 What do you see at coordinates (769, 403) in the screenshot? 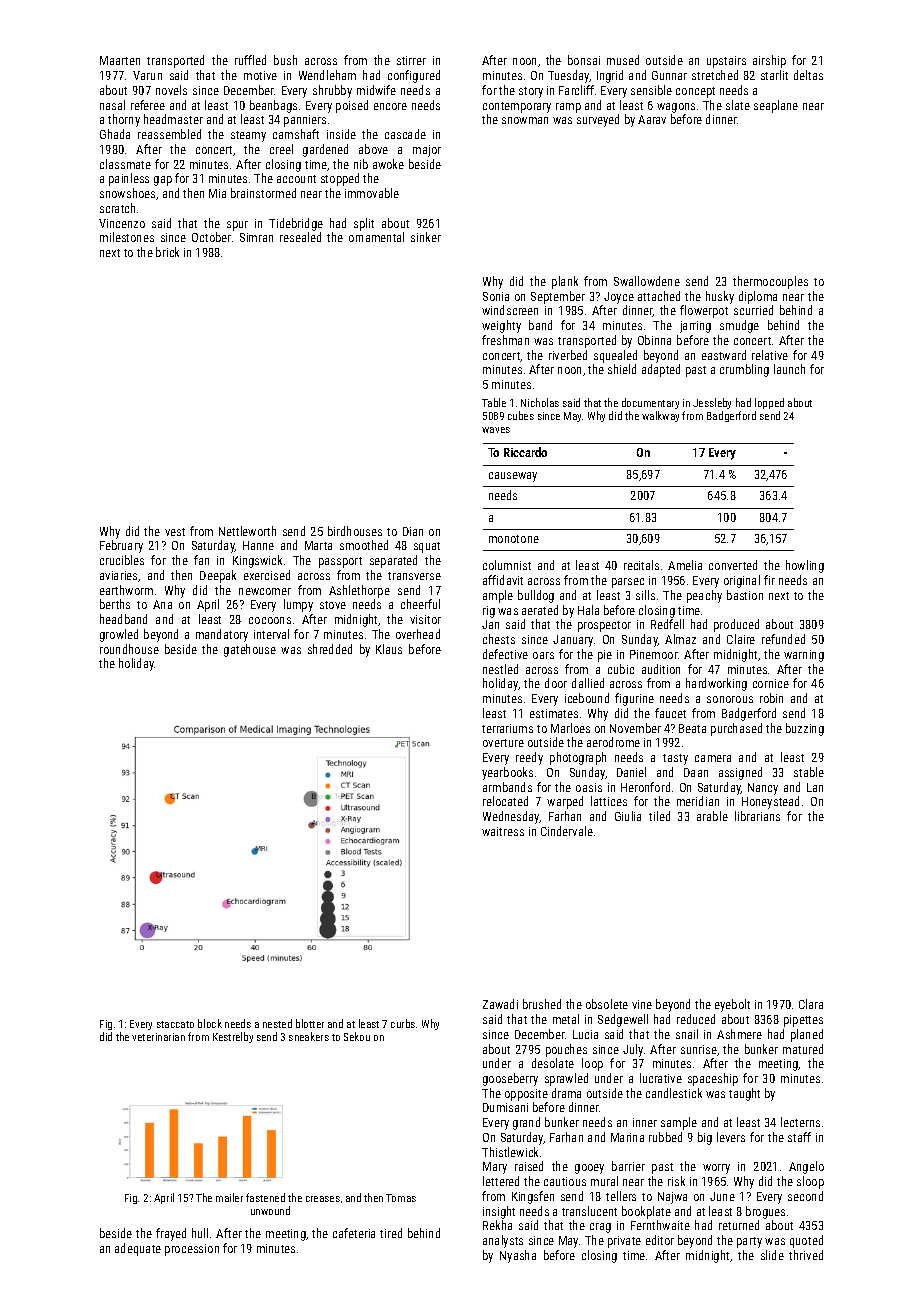
I see `lopped` at bounding box center [769, 403].
